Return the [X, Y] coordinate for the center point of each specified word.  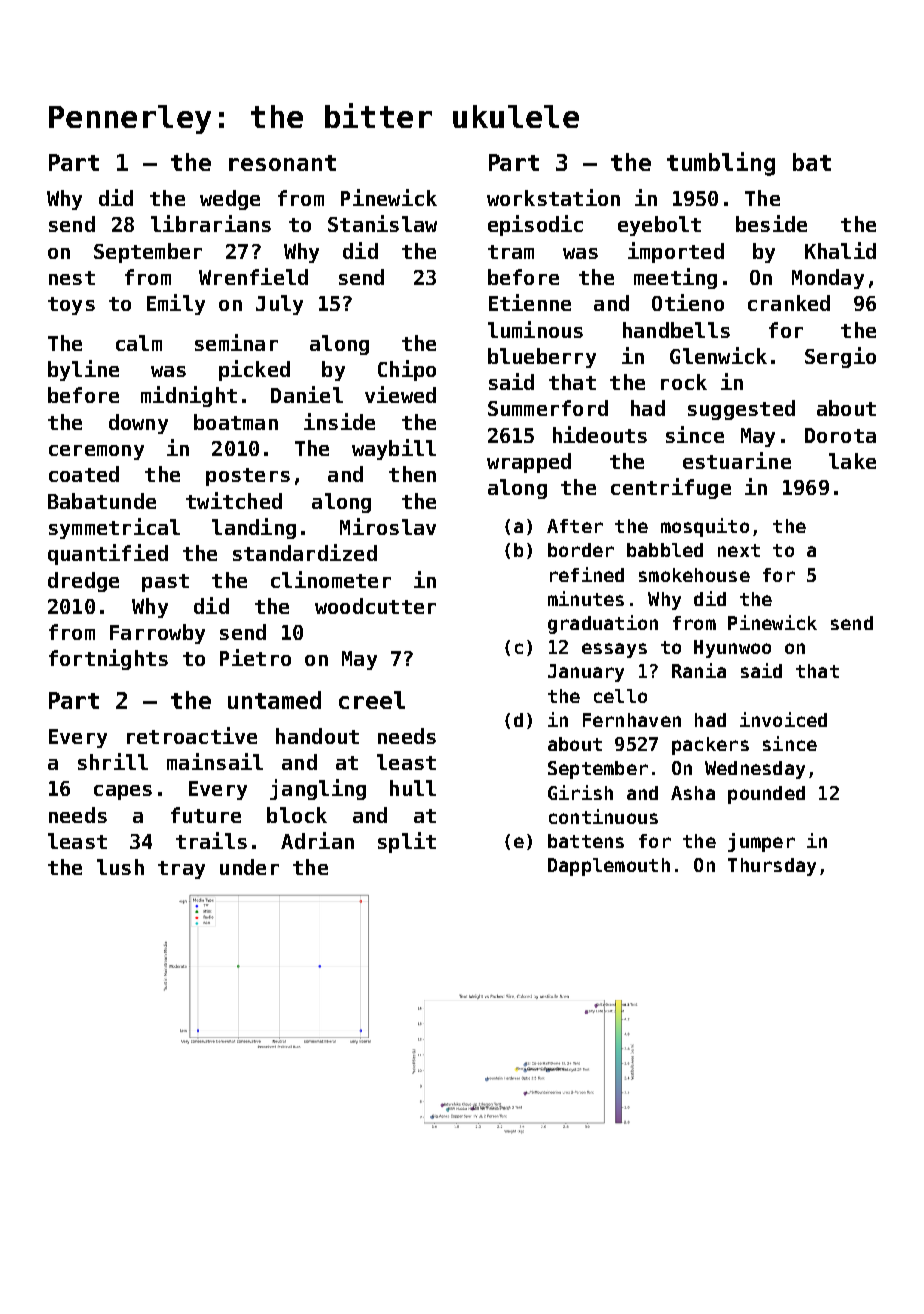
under [249, 867]
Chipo [407, 370]
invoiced [783, 719]
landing [254, 528]
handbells [676, 330]
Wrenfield [253, 276]
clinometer [331, 579]
